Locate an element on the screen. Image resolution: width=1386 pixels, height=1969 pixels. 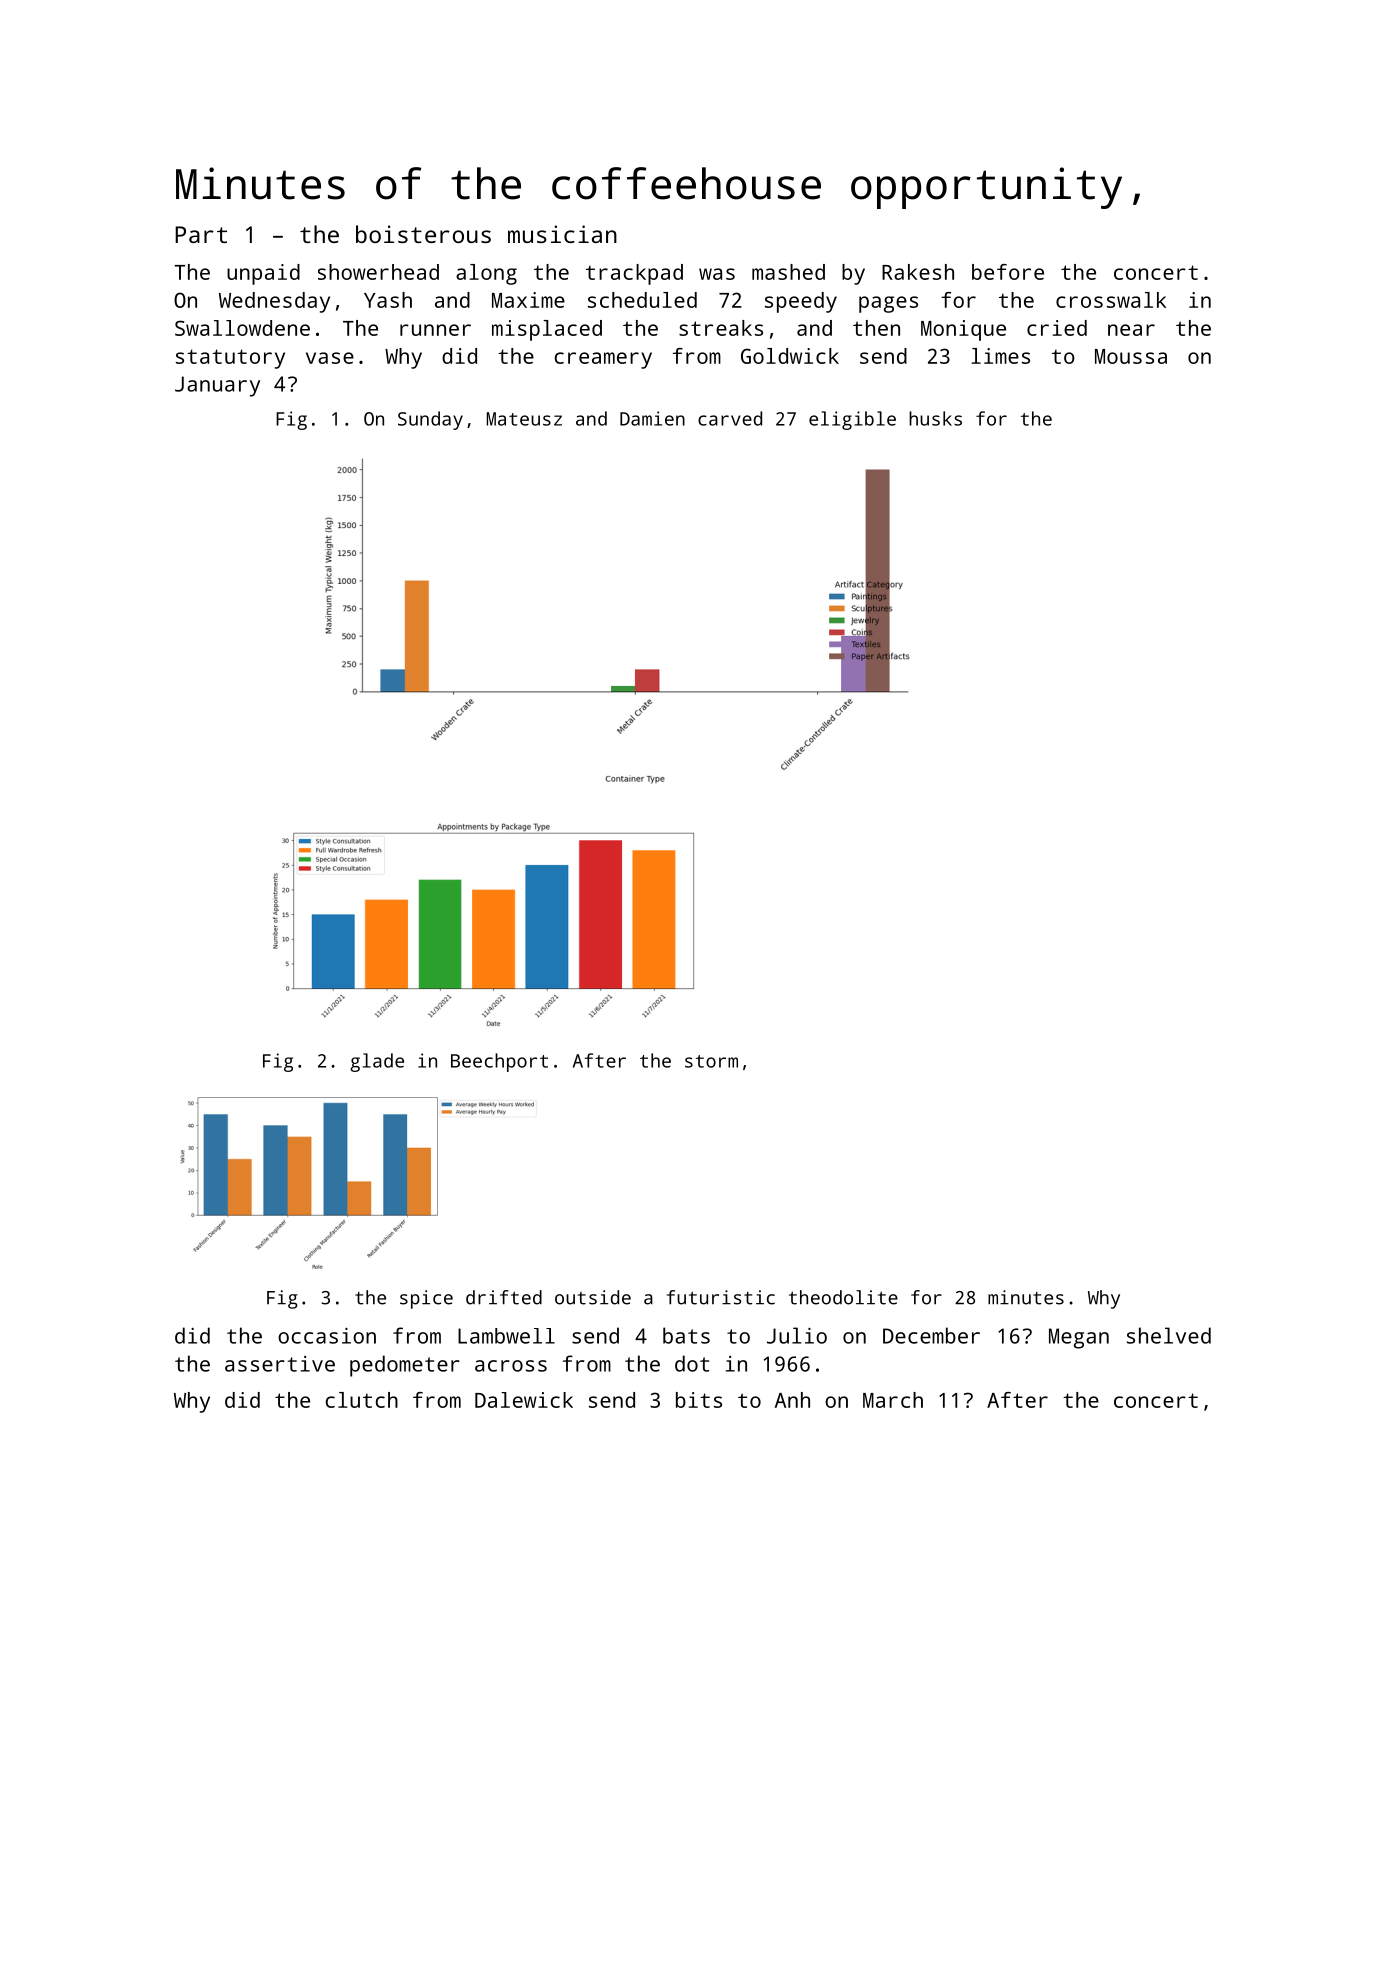
husks is located at coordinates (935, 418).
